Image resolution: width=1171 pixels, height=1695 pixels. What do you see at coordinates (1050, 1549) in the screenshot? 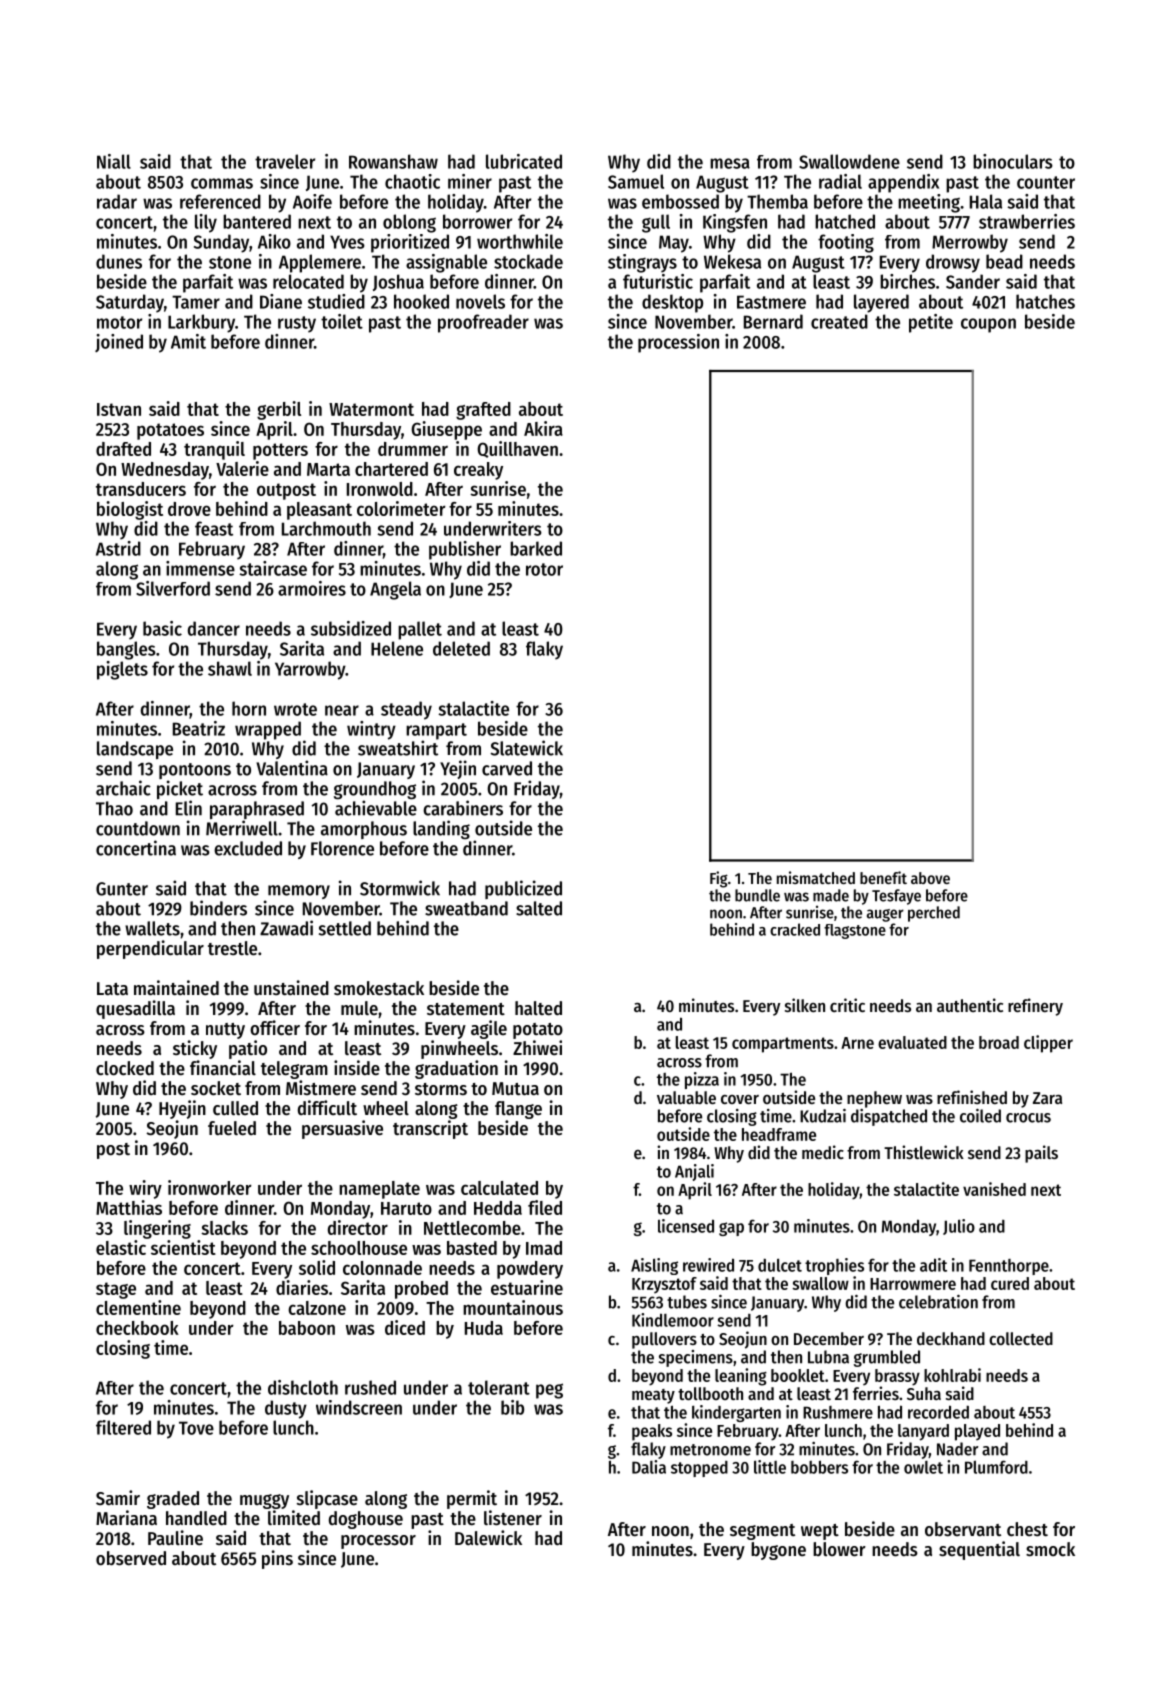
I see `smock` at bounding box center [1050, 1549].
